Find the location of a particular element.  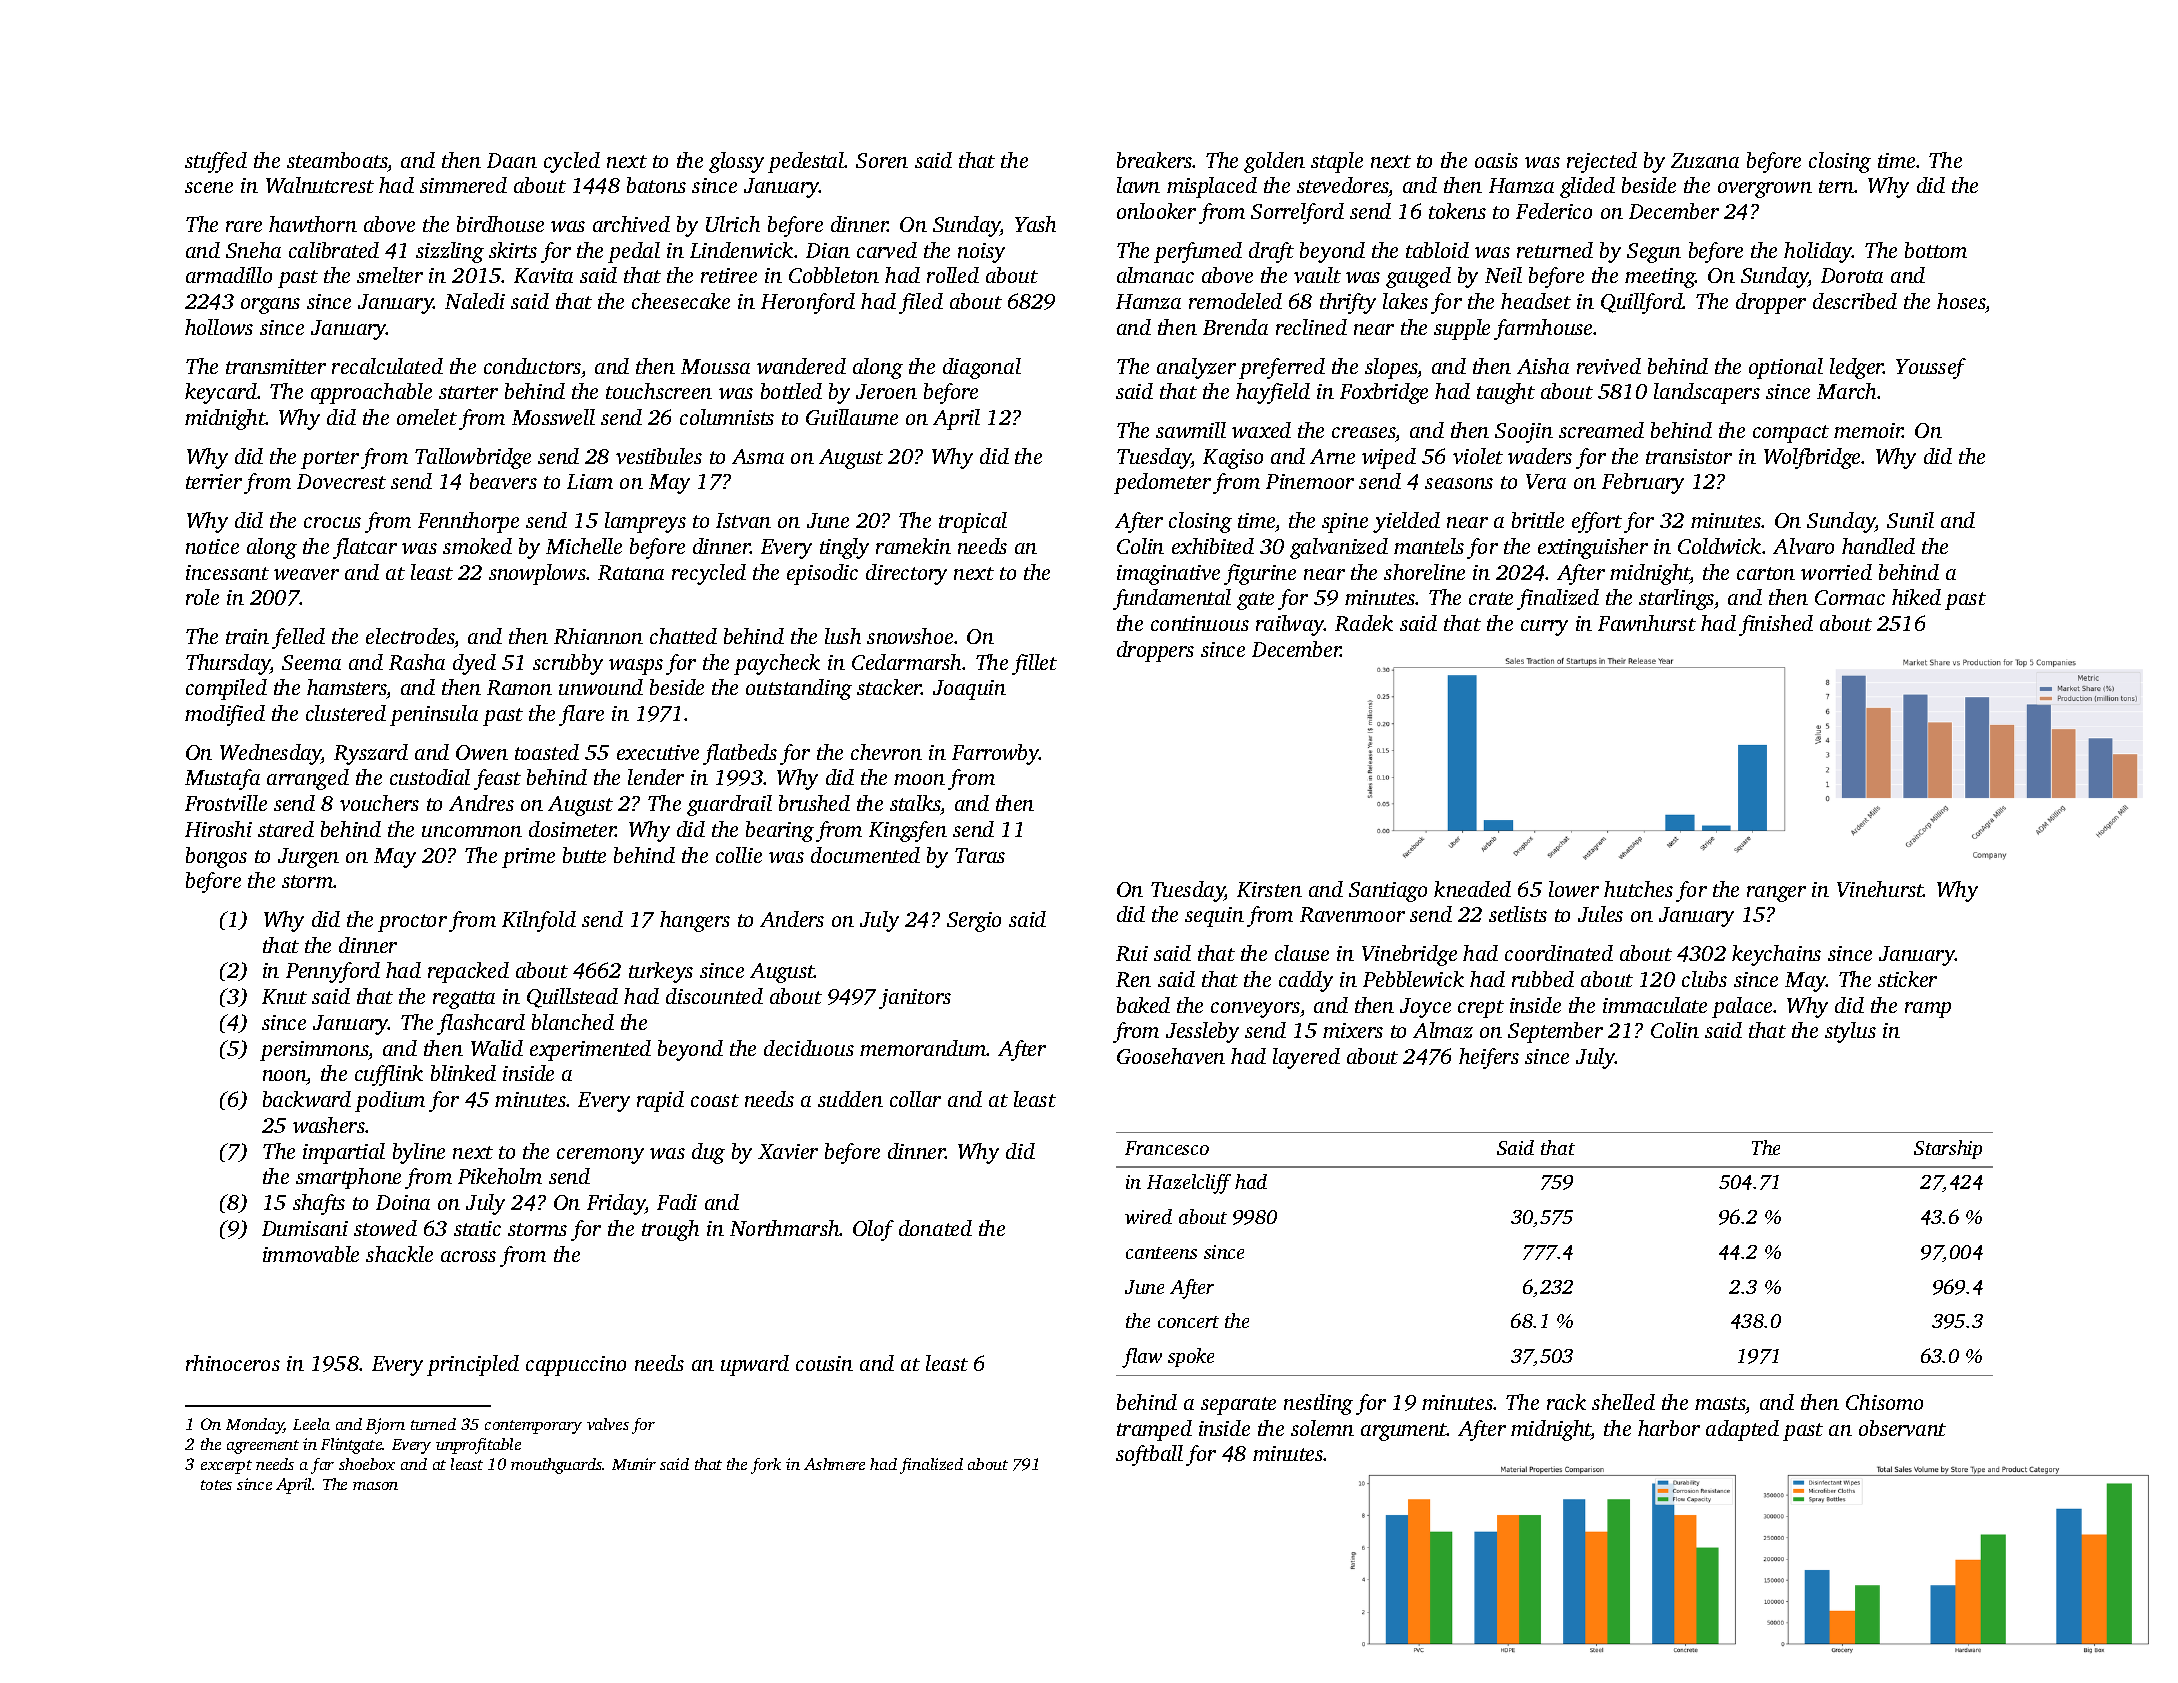

softball is located at coordinates (1149, 1455).
